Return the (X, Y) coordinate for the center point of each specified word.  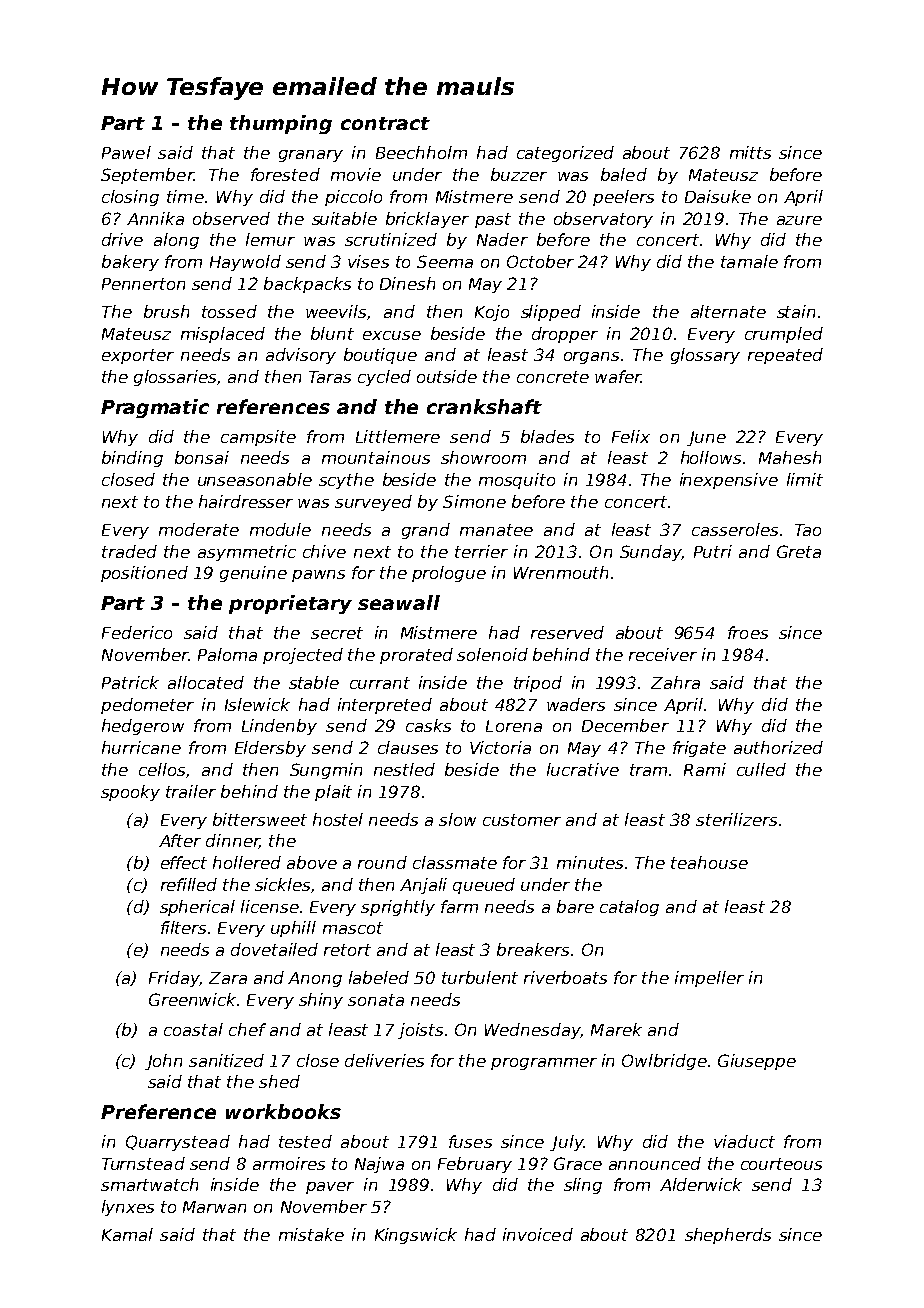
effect (184, 862)
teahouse (709, 862)
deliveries (384, 1060)
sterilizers (736, 819)
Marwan (214, 1207)
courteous (781, 1164)
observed (231, 218)
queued (484, 886)
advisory (301, 356)
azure (799, 220)
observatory (603, 220)
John (163, 1062)
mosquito (517, 481)
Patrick (130, 682)
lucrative (583, 769)
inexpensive (729, 481)
